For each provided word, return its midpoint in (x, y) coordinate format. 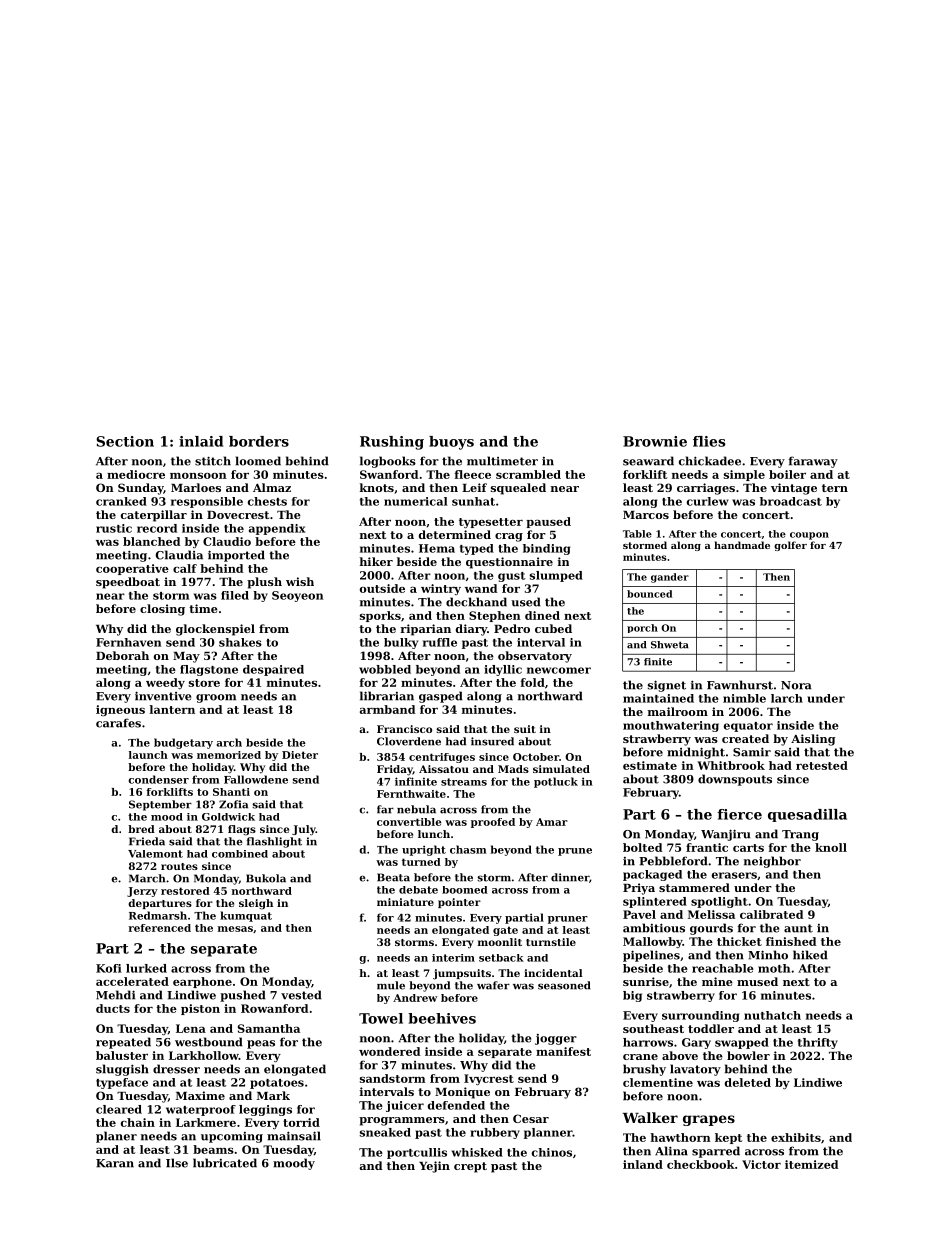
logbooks (388, 462)
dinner (570, 877)
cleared (119, 1109)
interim (453, 958)
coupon (809, 536)
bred (141, 829)
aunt (798, 928)
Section (125, 441)
